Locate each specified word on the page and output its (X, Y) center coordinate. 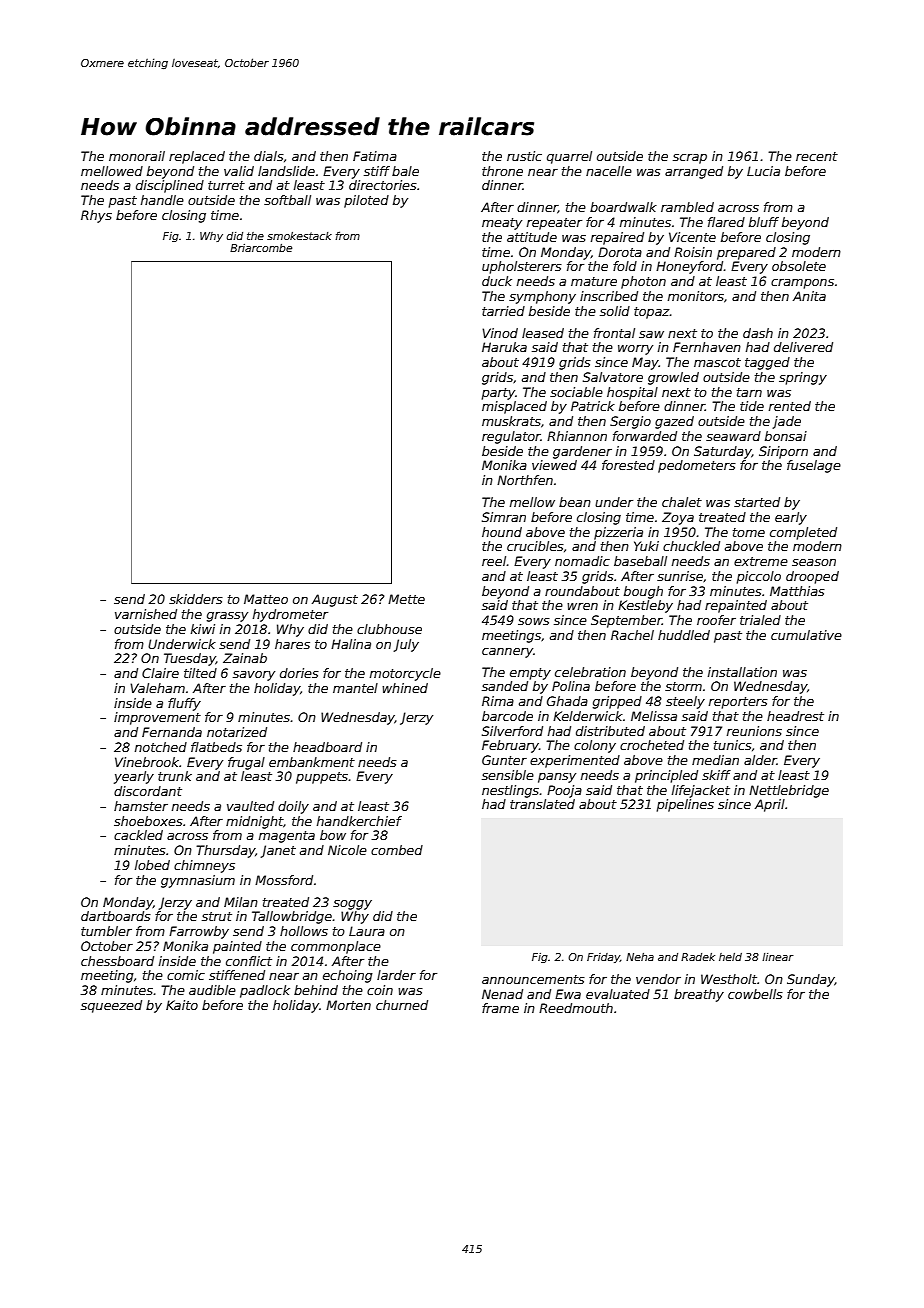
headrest (795, 716)
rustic (524, 156)
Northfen (525, 480)
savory (254, 676)
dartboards (116, 916)
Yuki (646, 546)
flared (726, 222)
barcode (507, 716)
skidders (196, 599)
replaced (197, 157)
